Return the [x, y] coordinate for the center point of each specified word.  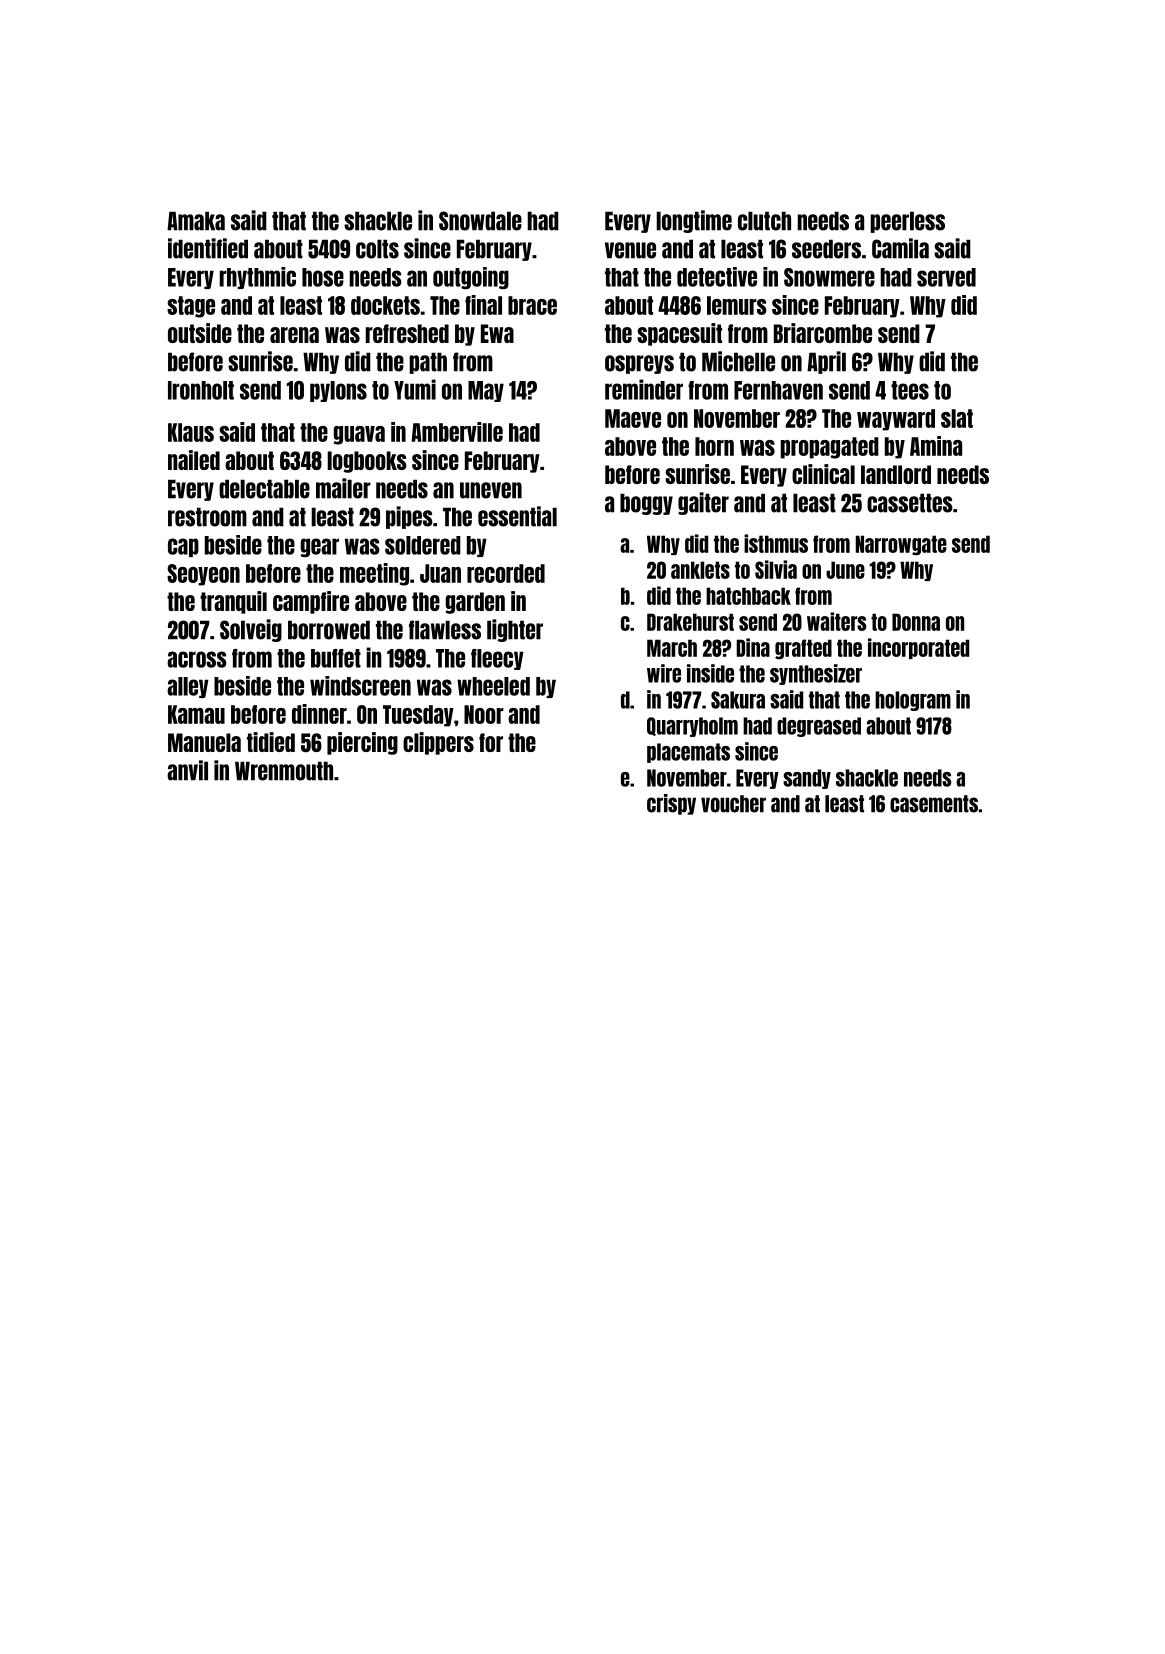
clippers [438, 743]
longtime [694, 221]
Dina [753, 647]
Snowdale [480, 221]
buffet [336, 658]
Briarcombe [823, 333]
